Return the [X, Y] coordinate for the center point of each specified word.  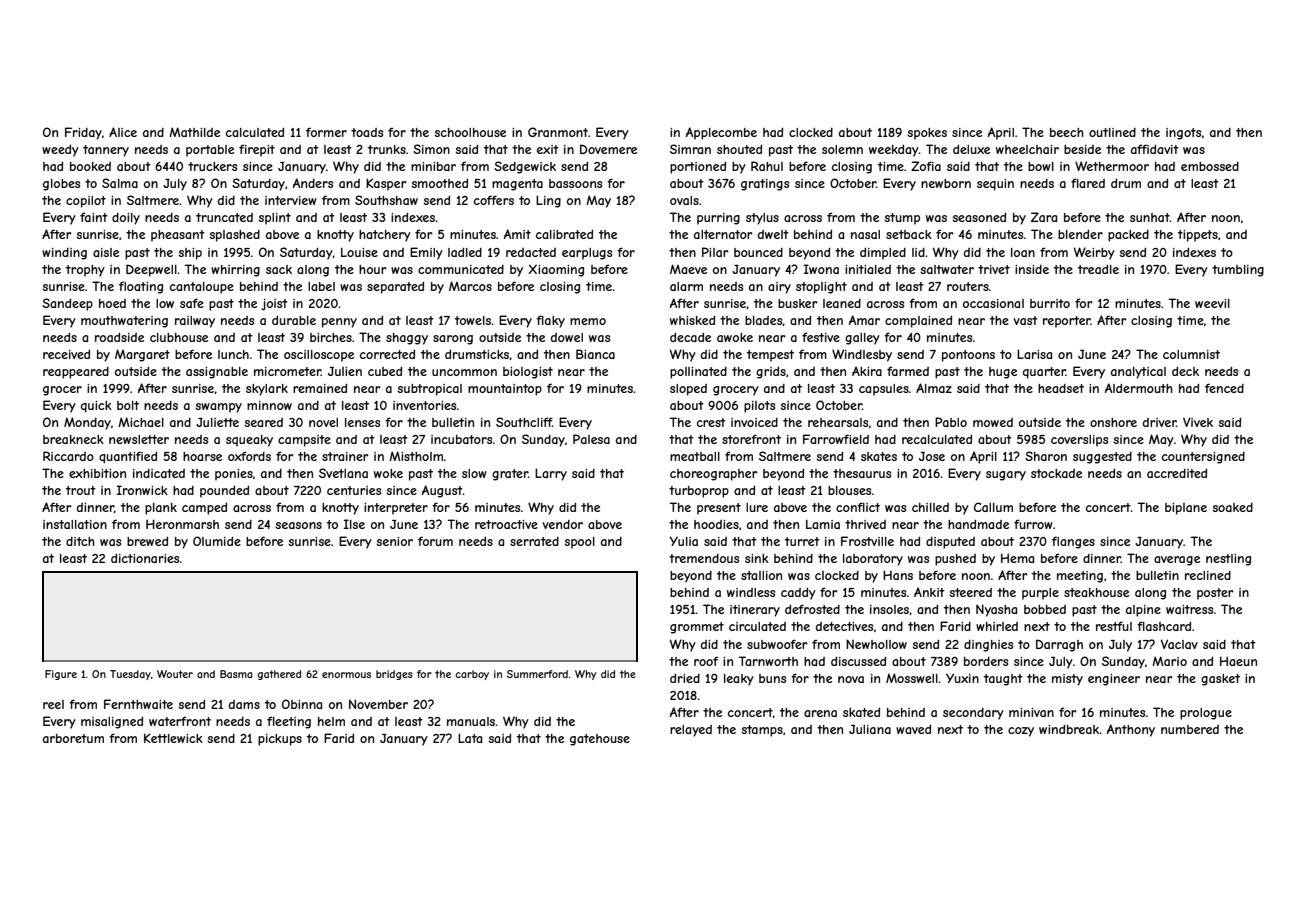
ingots [1183, 134]
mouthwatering [124, 322]
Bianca [595, 354]
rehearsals [838, 422]
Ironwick [142, 490]
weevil [1212, 303]
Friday [83, 133]
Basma [236, 674]
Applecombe [721, 133]
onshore [1113, 422]
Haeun [1238, 661]
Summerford [537, 674]
